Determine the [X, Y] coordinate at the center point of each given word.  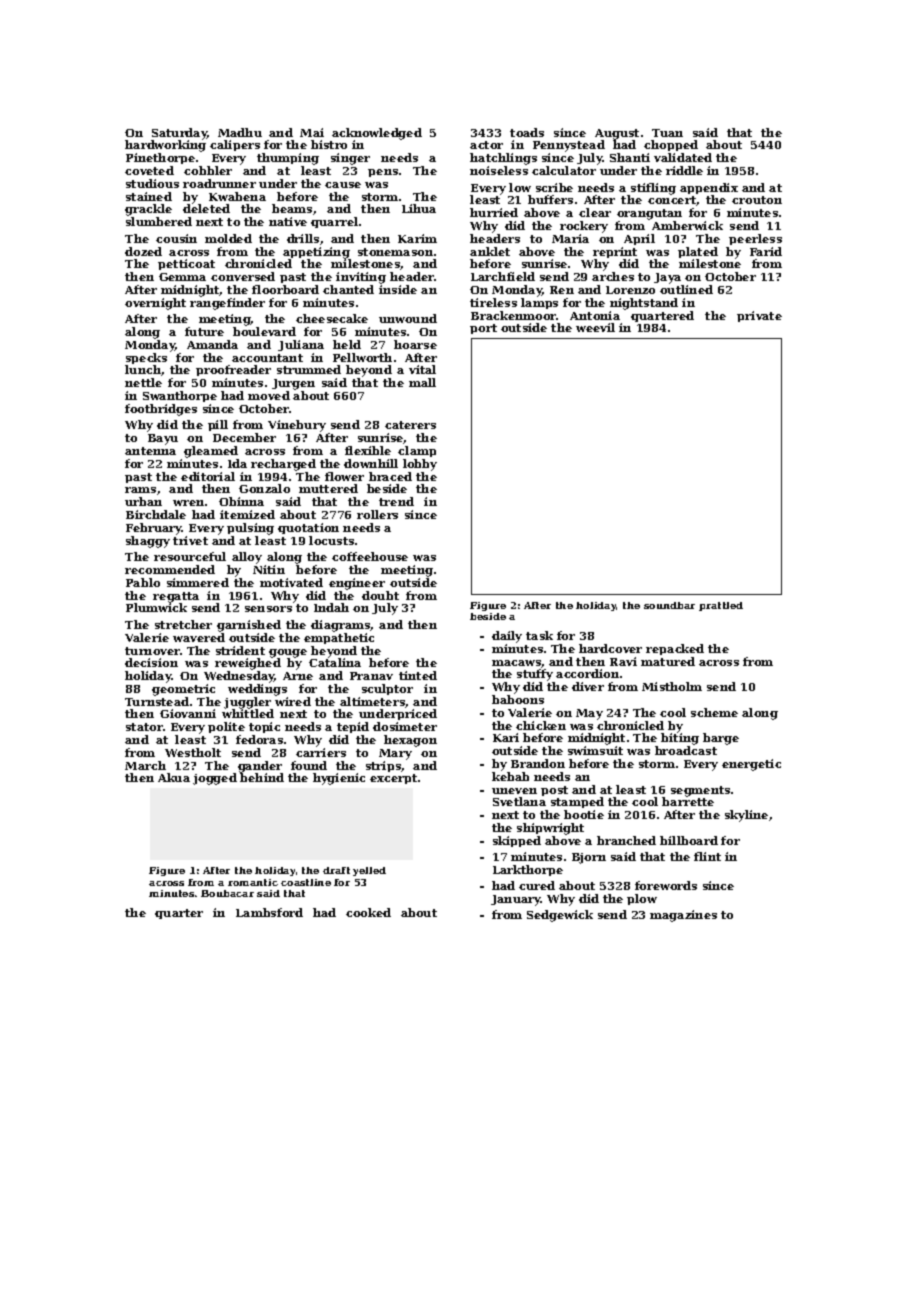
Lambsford [269, 912]
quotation [308, 528]
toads [527, 132]
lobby [420, 465]
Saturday [179, 134]
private [759, 316]
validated [683, 157]
